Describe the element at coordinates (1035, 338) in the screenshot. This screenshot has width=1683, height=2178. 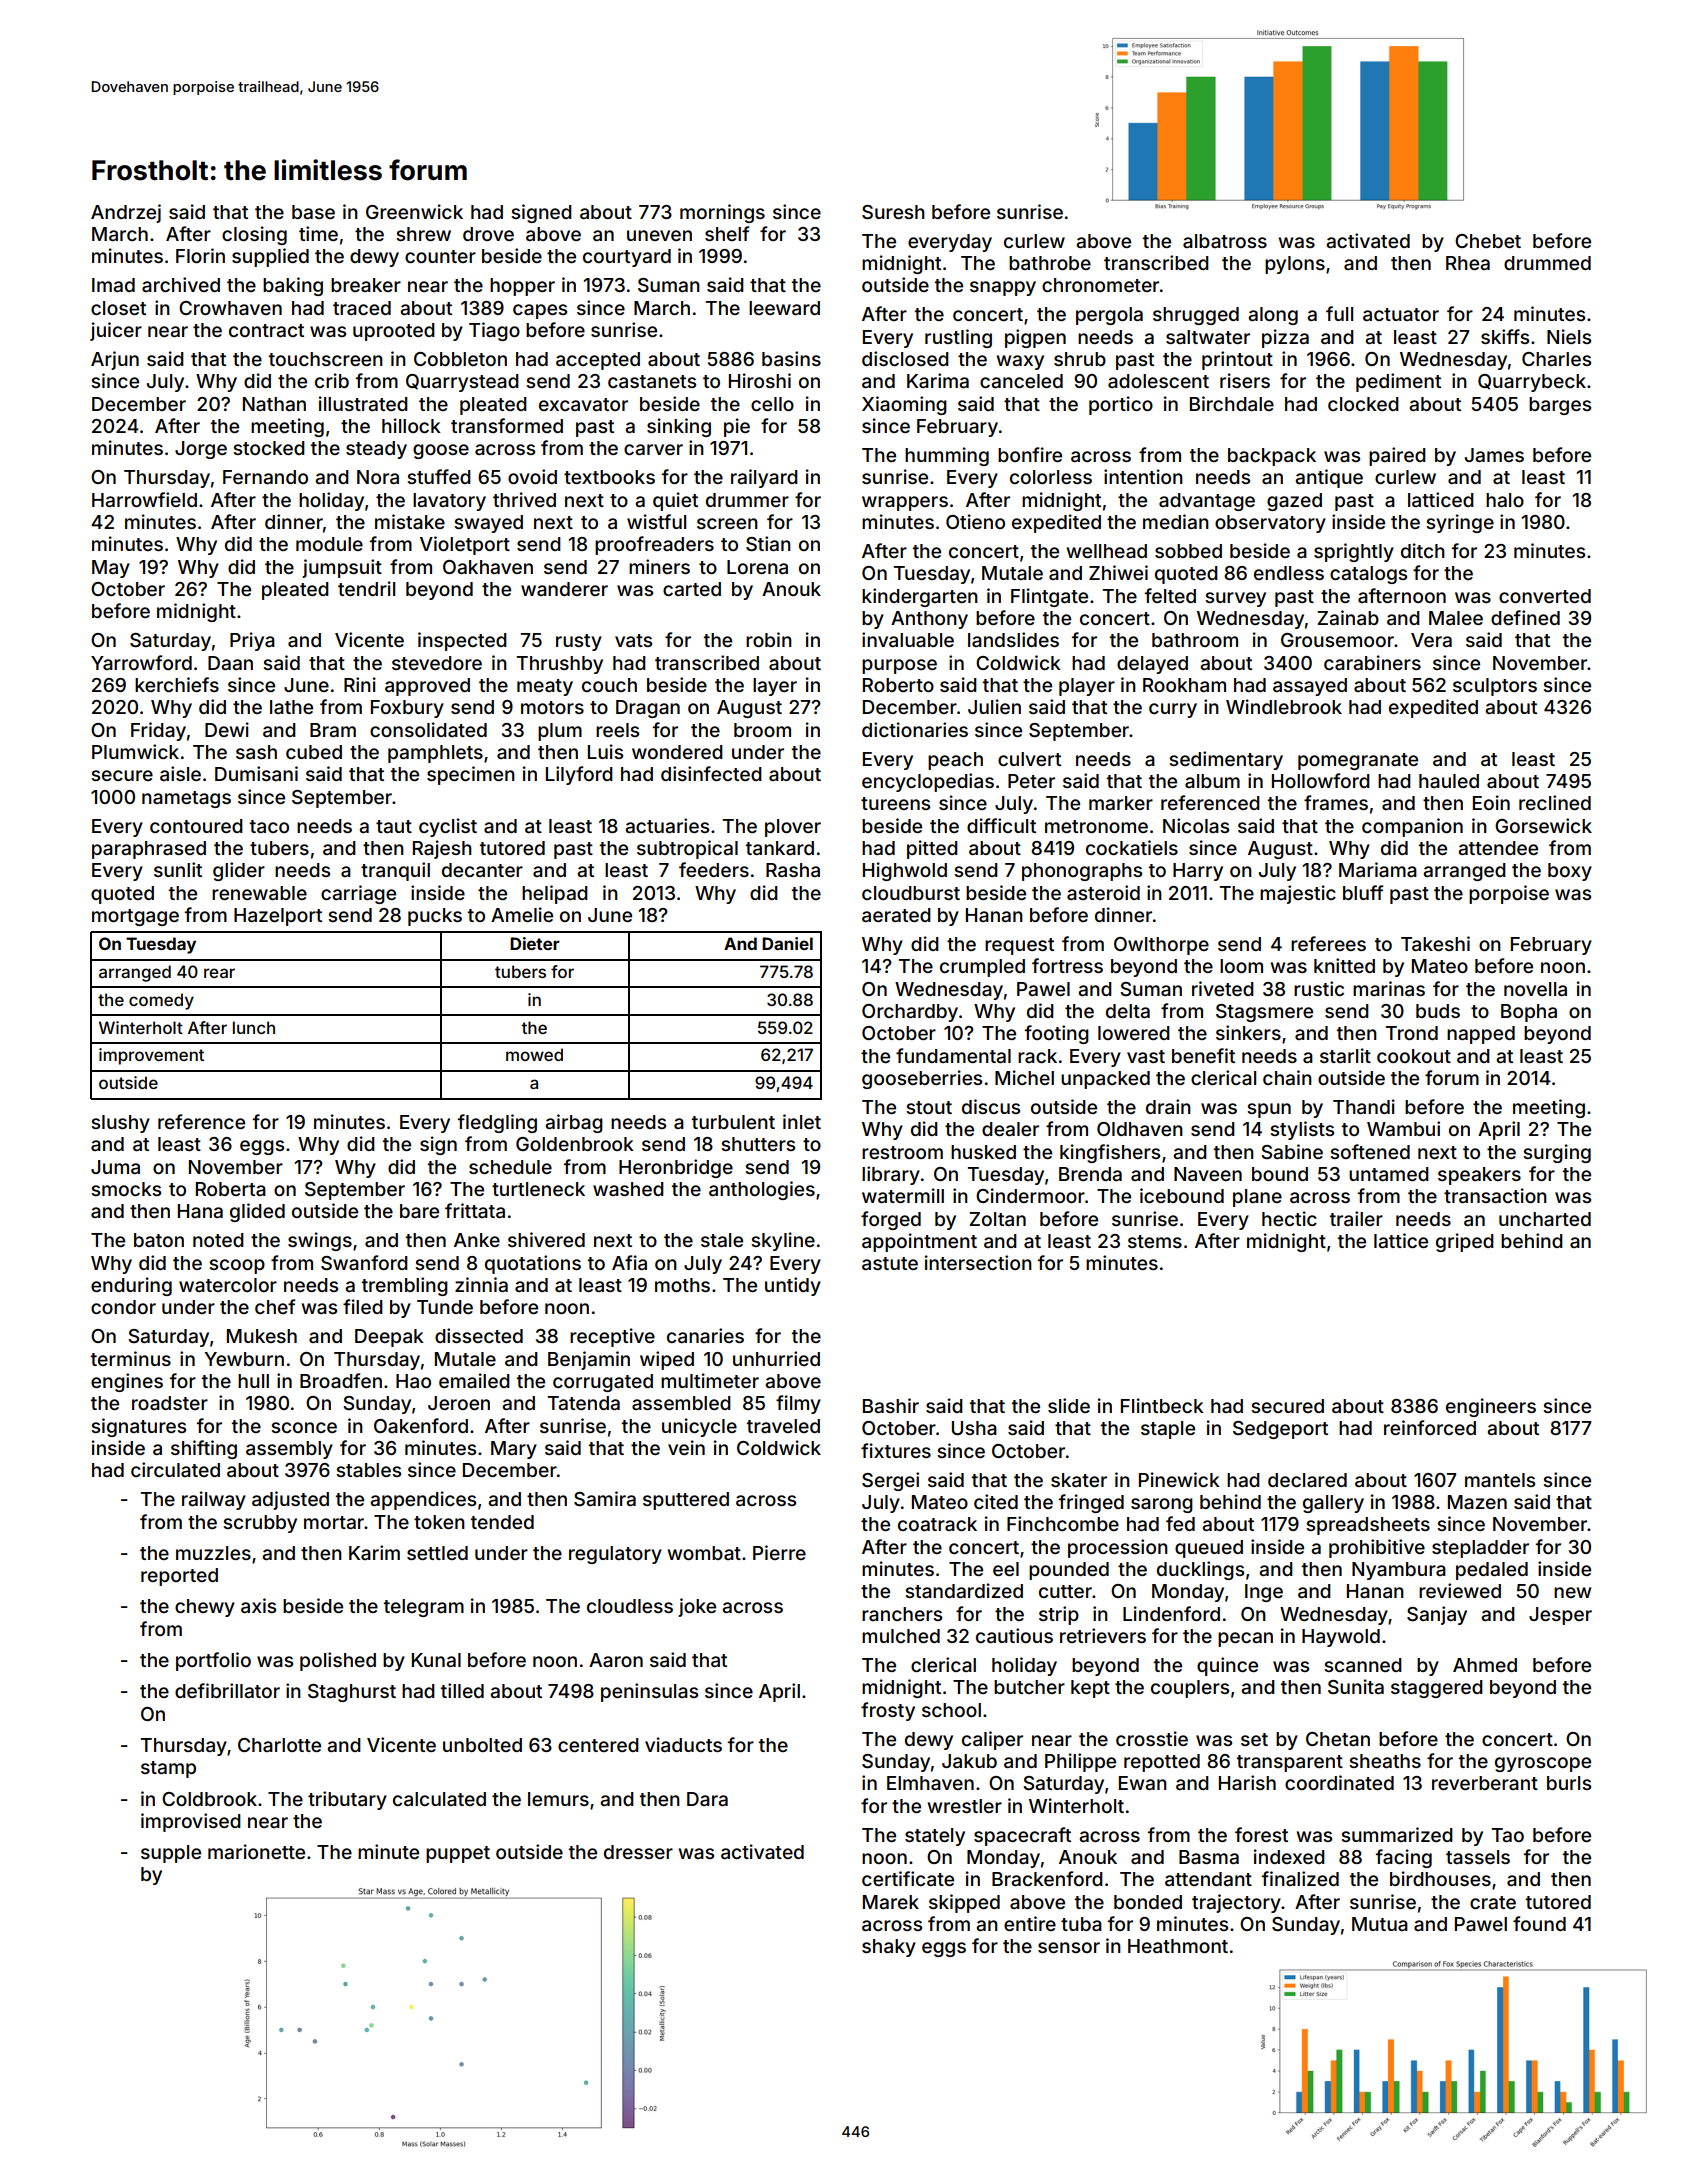
I see `pigpen` at that location.
